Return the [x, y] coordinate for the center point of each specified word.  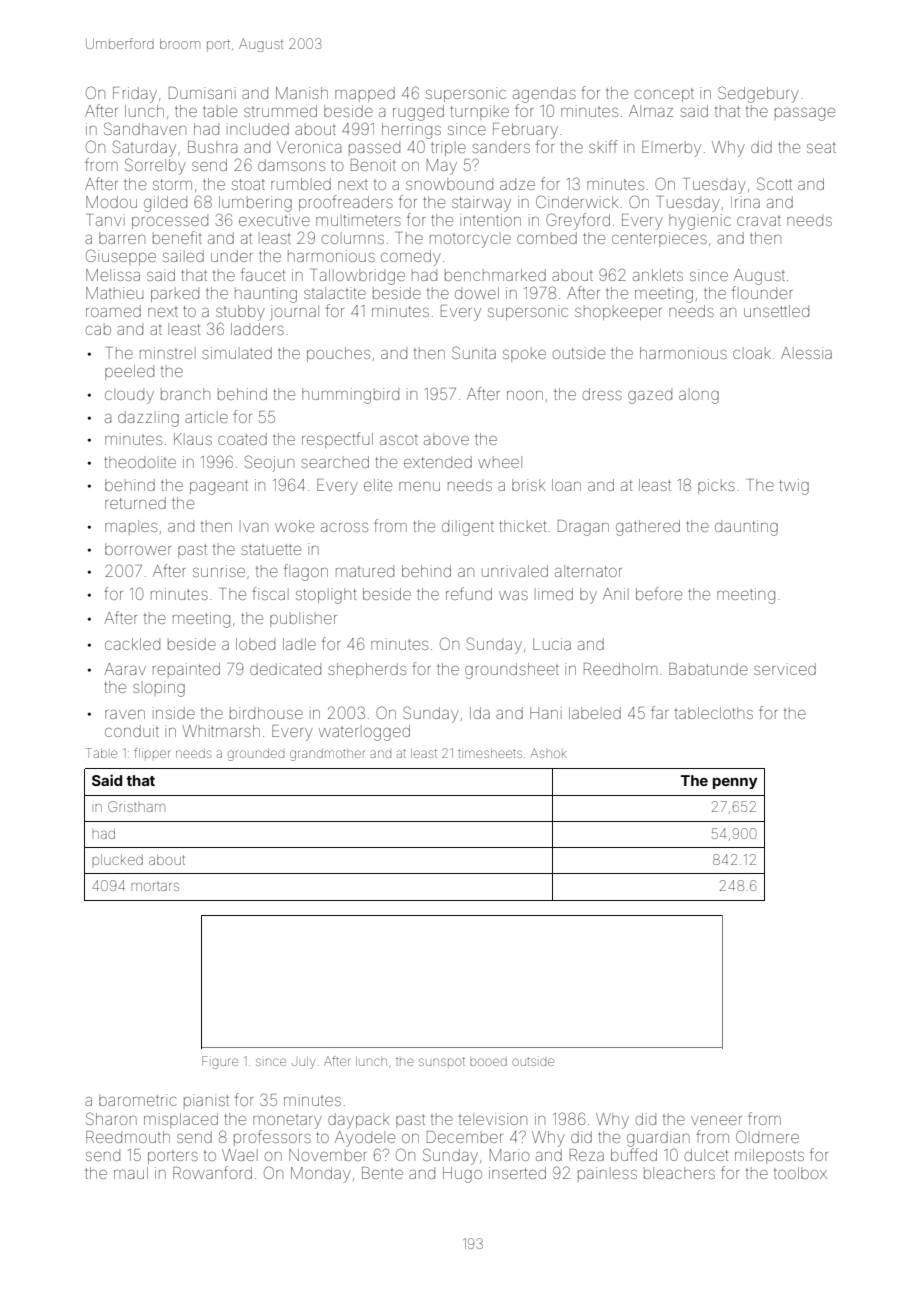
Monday [321, 1175]
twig [794, 487]
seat [821, 148]
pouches [338, 354]
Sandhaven [145, 128]
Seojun [269, 463]
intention [490, 220]
